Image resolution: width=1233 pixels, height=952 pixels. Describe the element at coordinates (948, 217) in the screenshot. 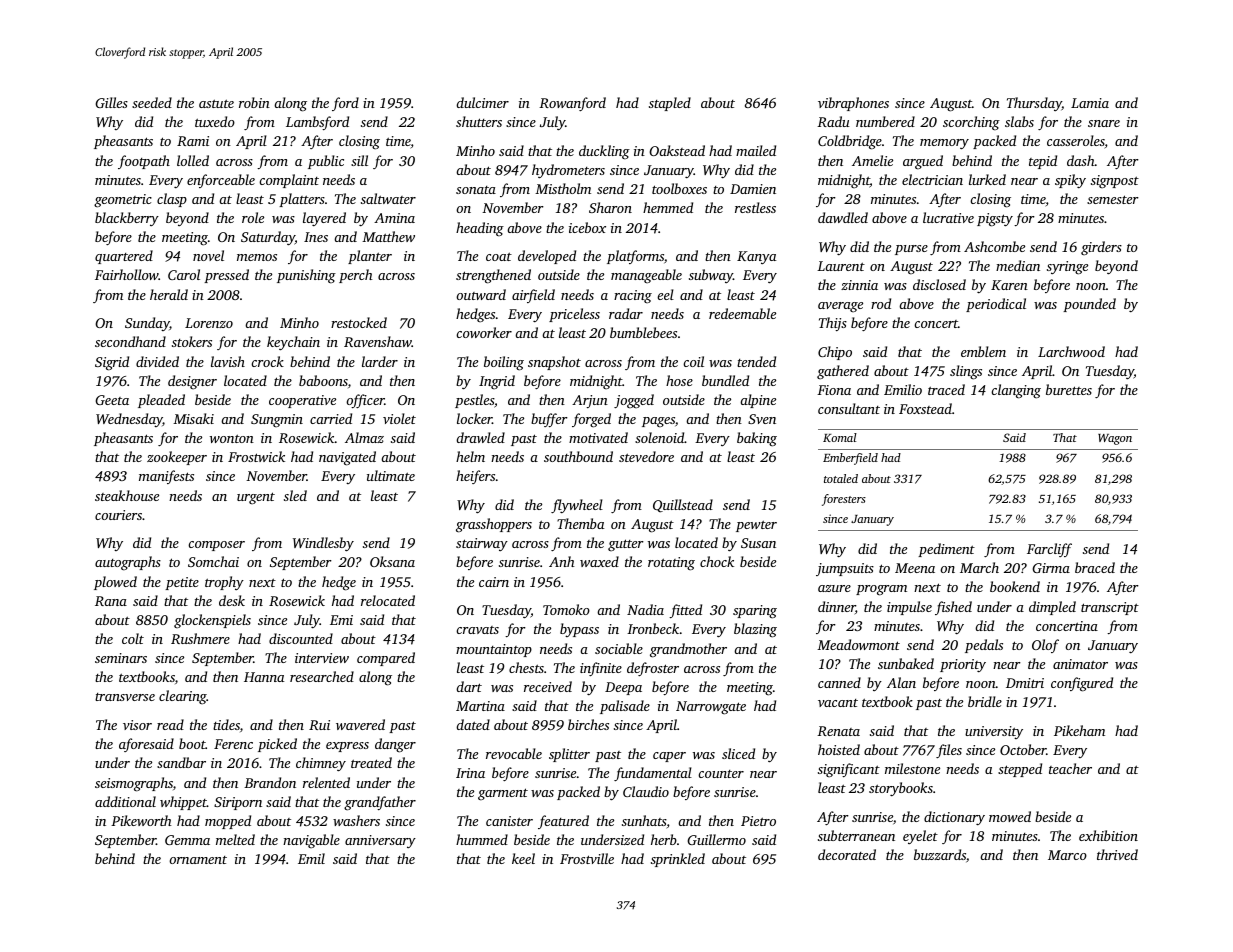

I see `lucrative` at that location.
